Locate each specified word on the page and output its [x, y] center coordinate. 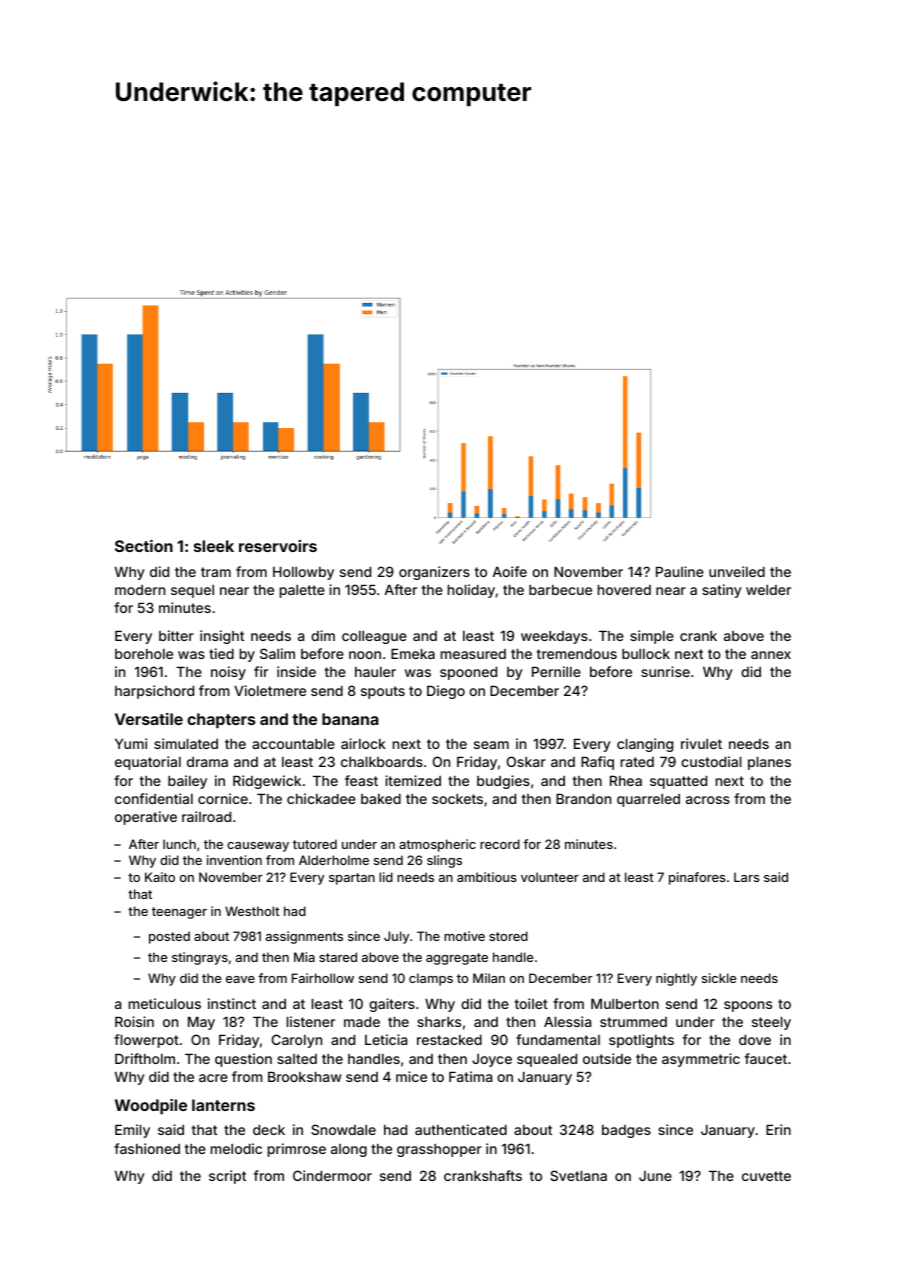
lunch [179, 844]
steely [771, 1023]
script [227, 1177]
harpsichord [154, 692]
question [243, 1060]
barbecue [560, 590]
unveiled [737, 571]
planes [769, 763]
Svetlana [578, 1175]
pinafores [697, 878]
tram [216, 572]
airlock [363, 743]
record [500, 844]
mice [411, 1076]
